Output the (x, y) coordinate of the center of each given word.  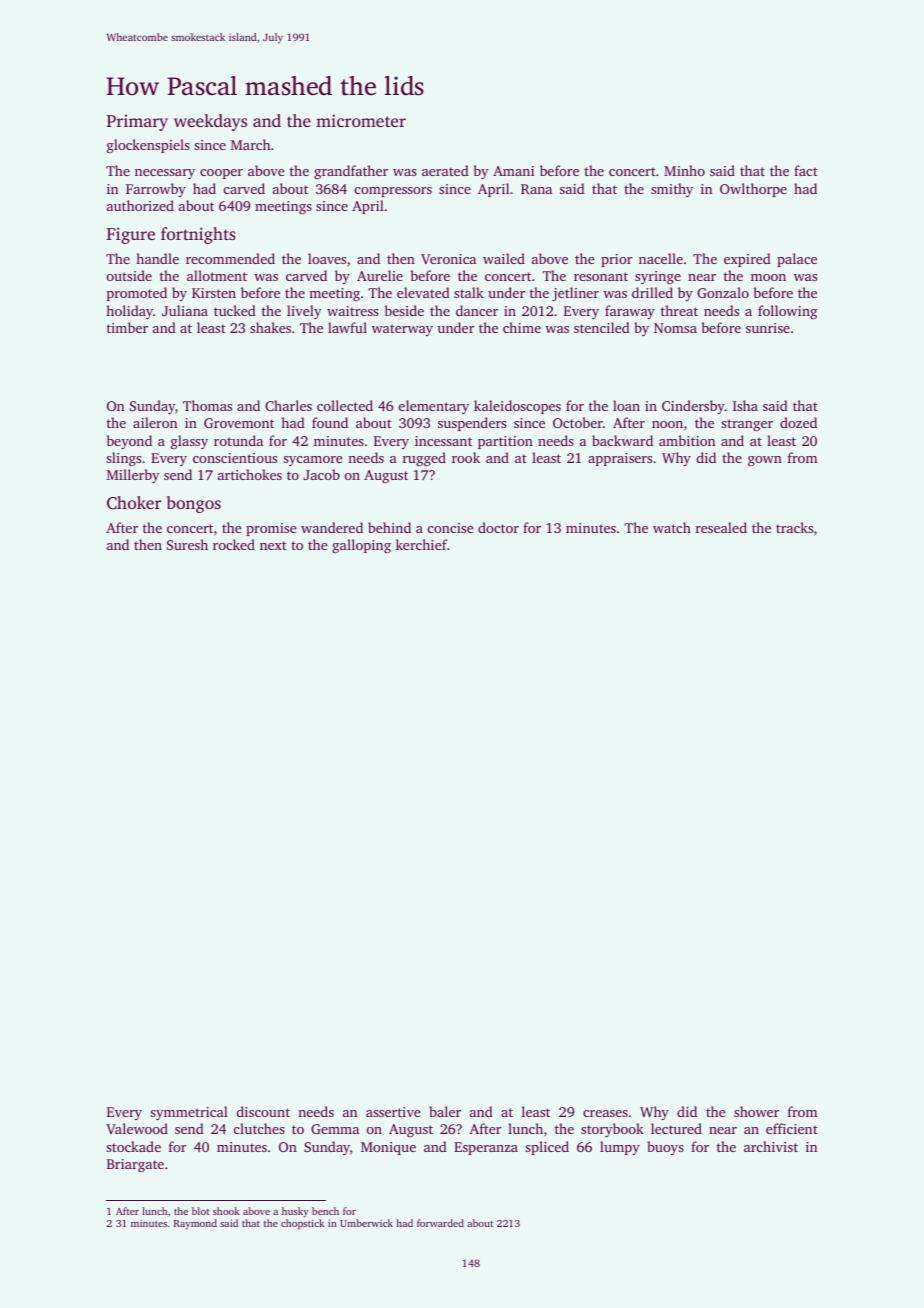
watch (672, 527)
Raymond (195, 1224)
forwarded (440, 1223)
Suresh (187, 544)
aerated (445, 170)
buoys (665, 1148)
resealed (721, 527)
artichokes (250, 474)
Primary (137, 123)
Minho (684, 170)
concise (450, 528)
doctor (498, 527)
